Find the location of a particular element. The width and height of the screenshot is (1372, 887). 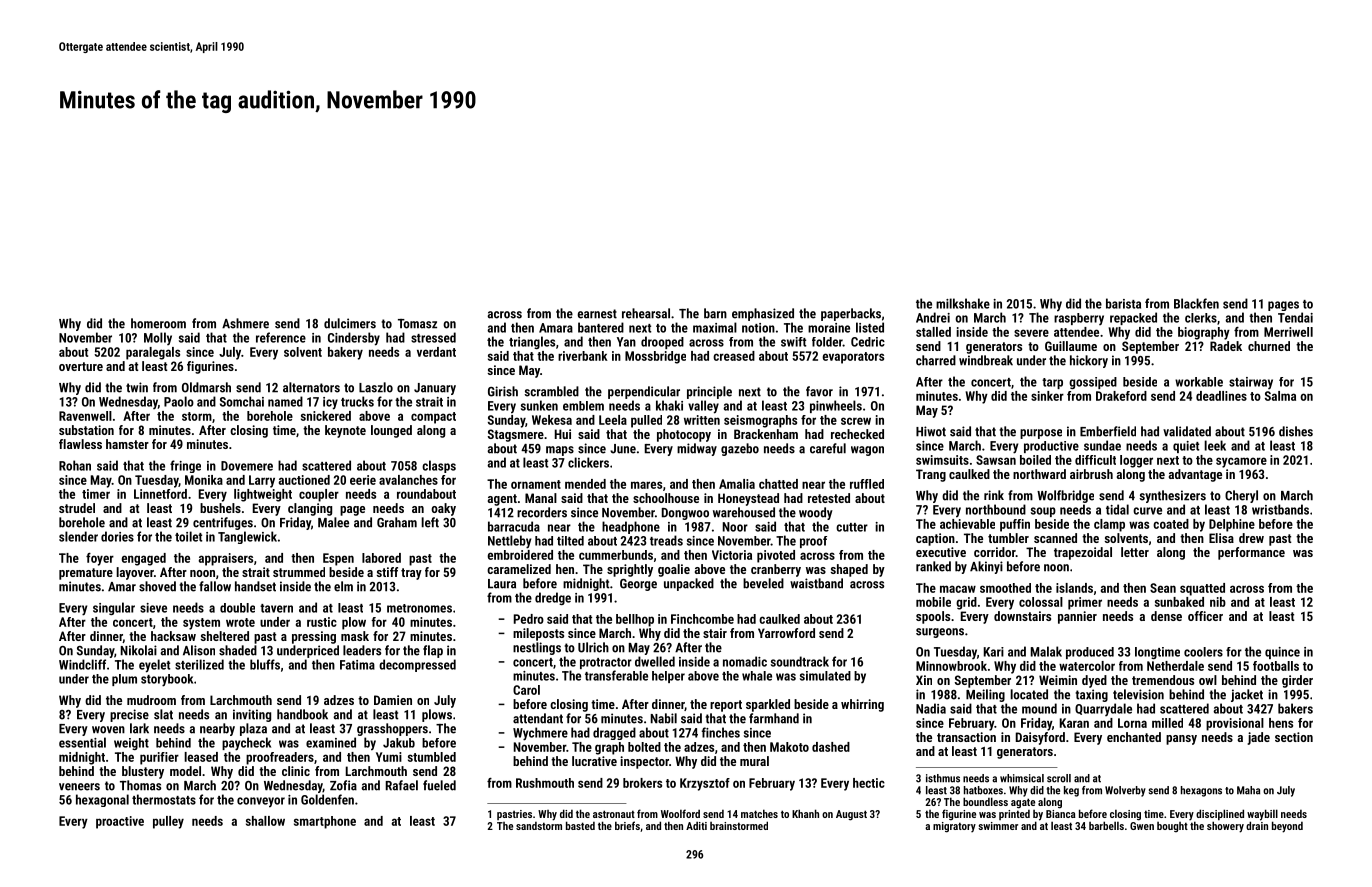

whimsical is located at coordinates (1022, 778).
